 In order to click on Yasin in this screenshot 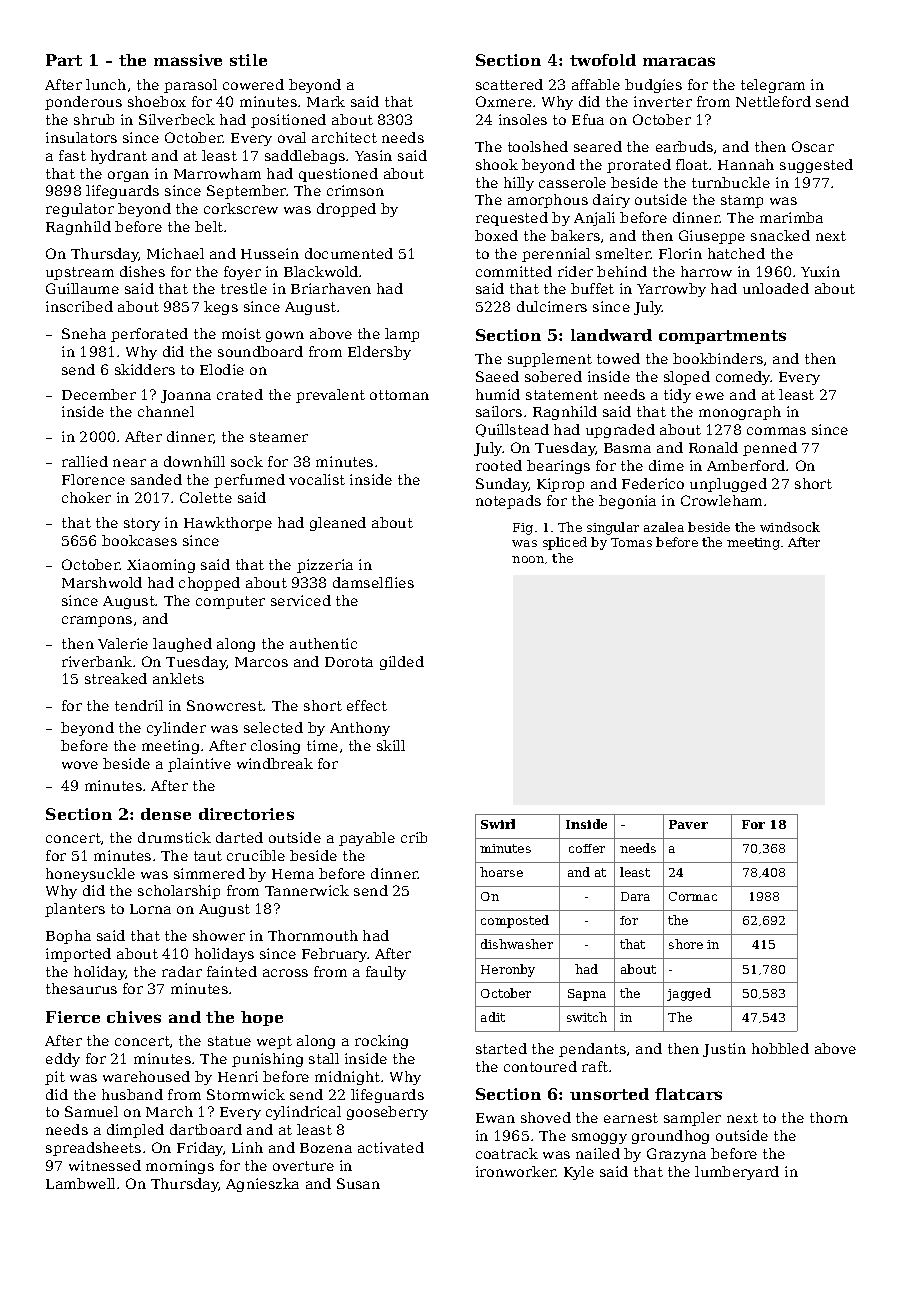, I will do `click(373, 155)`.
